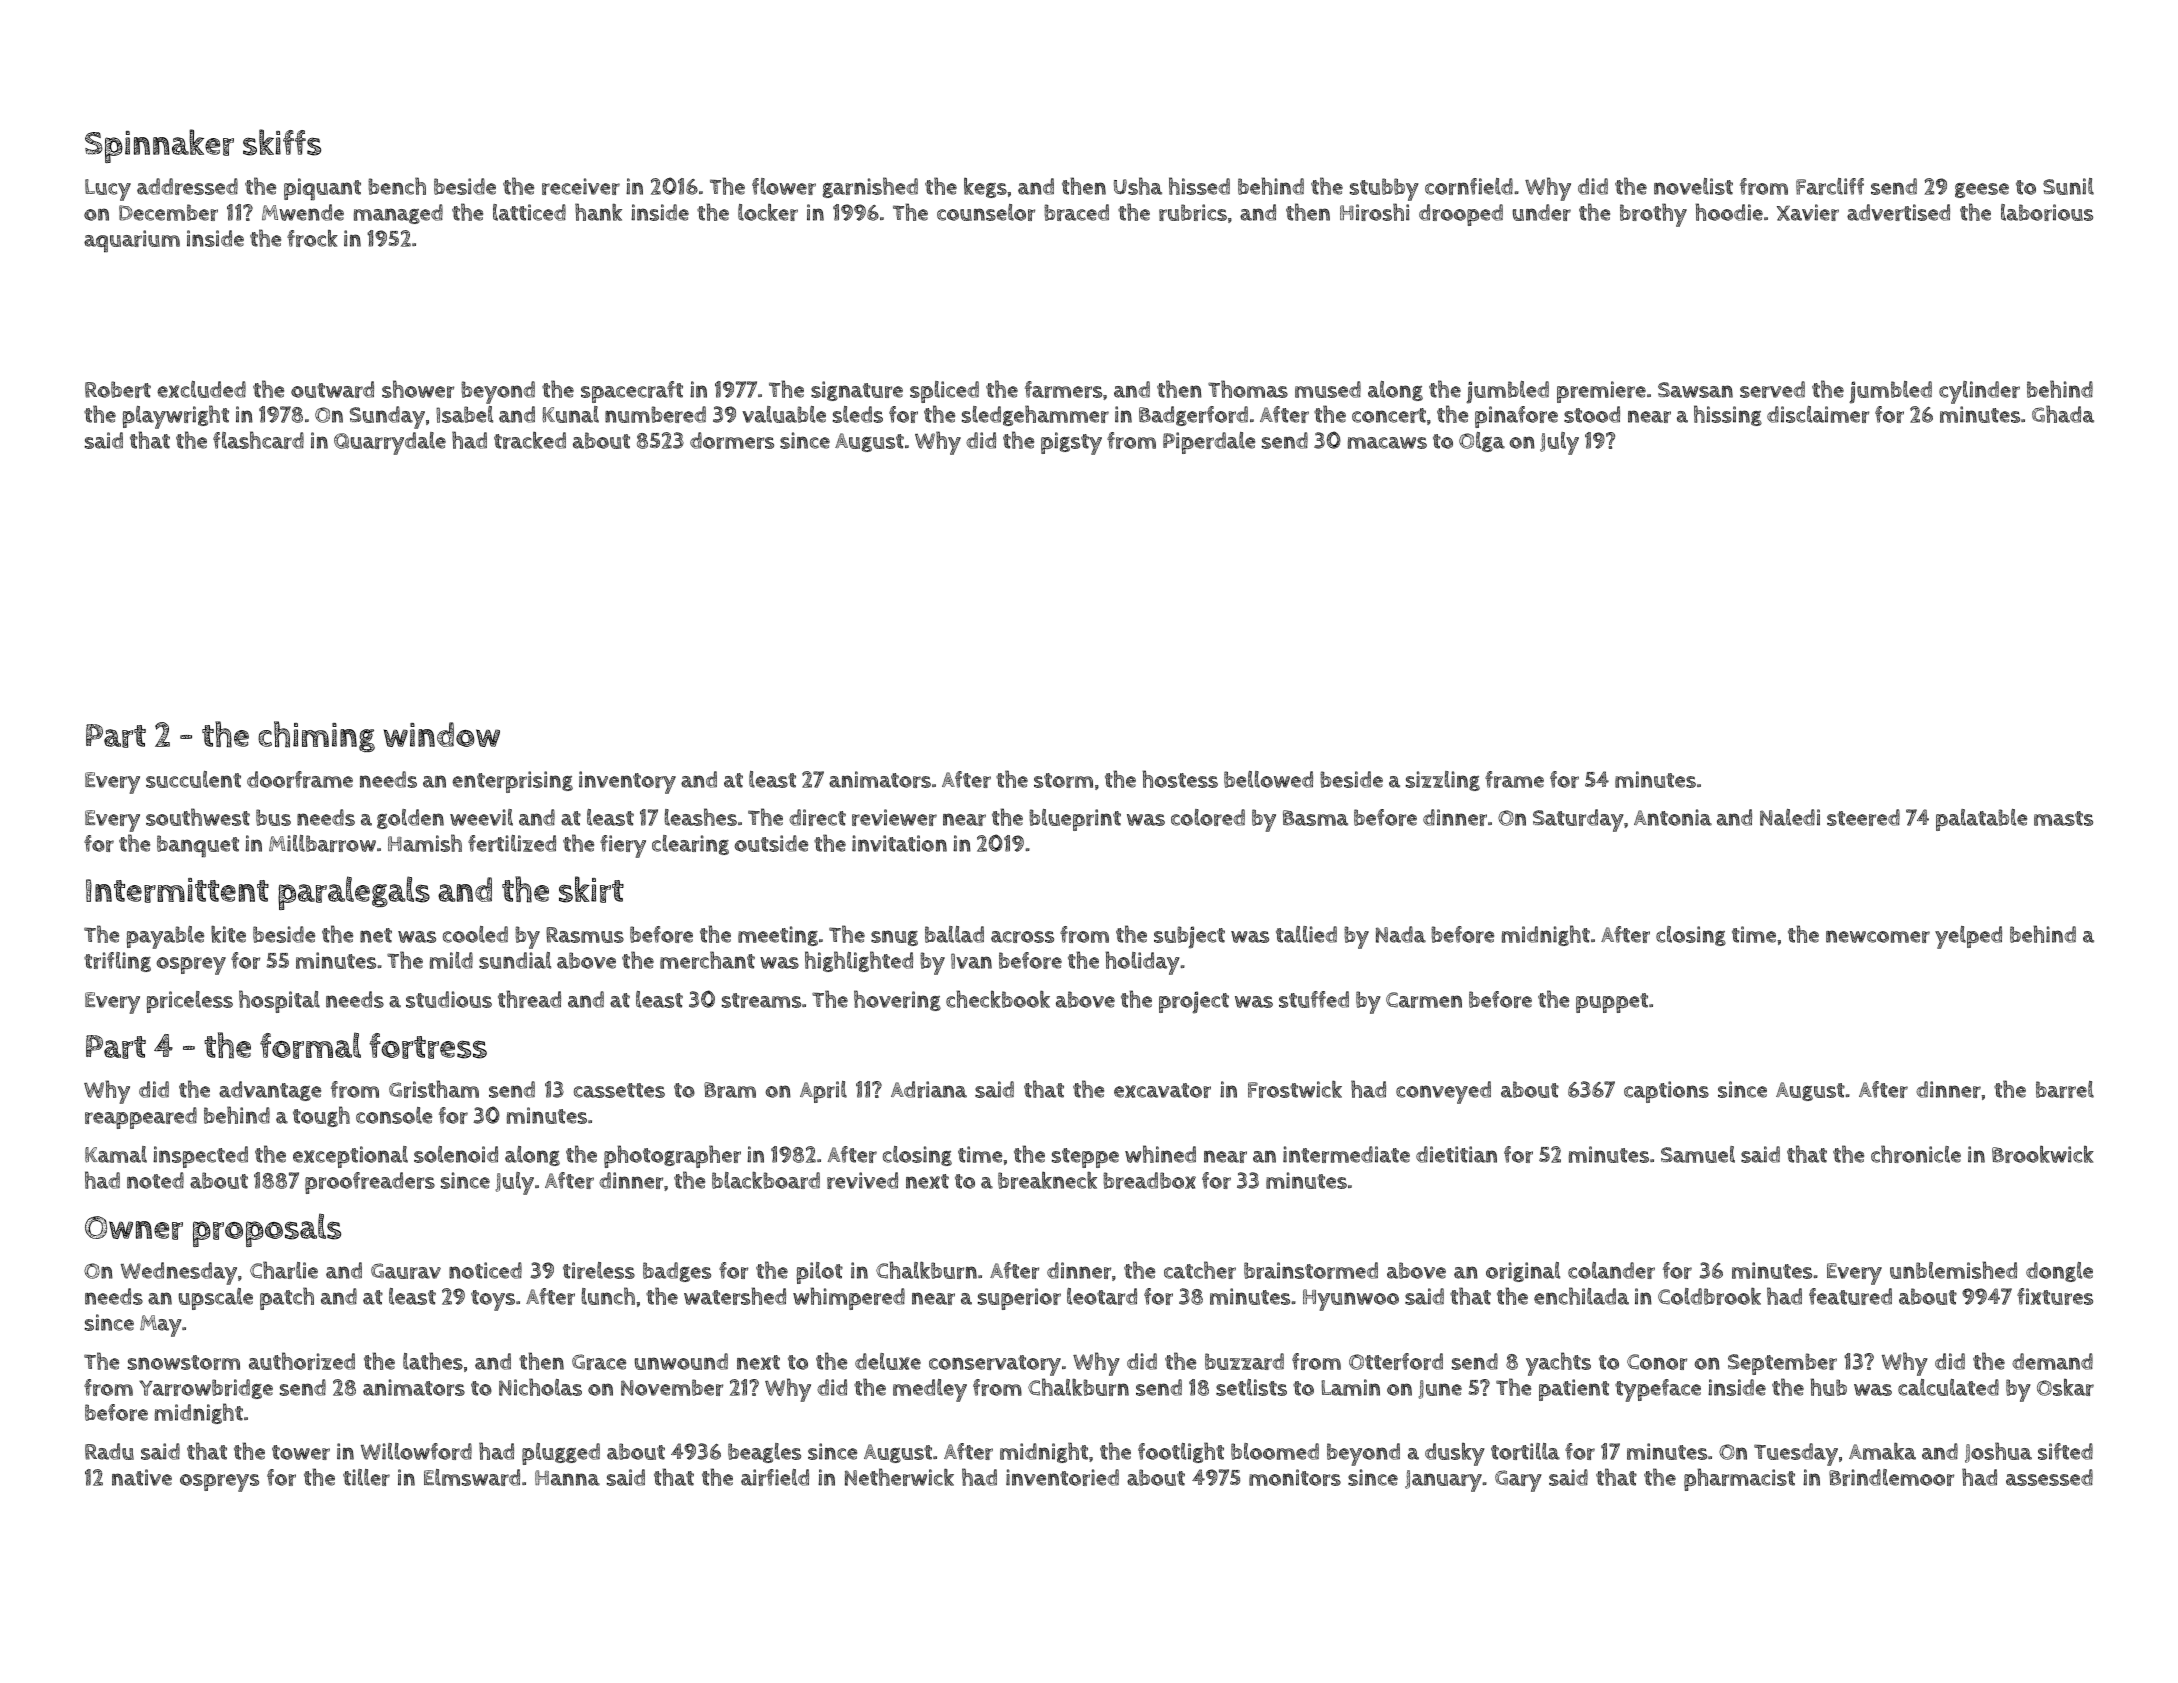  I want to click on aquarium, so click(132, 241).
